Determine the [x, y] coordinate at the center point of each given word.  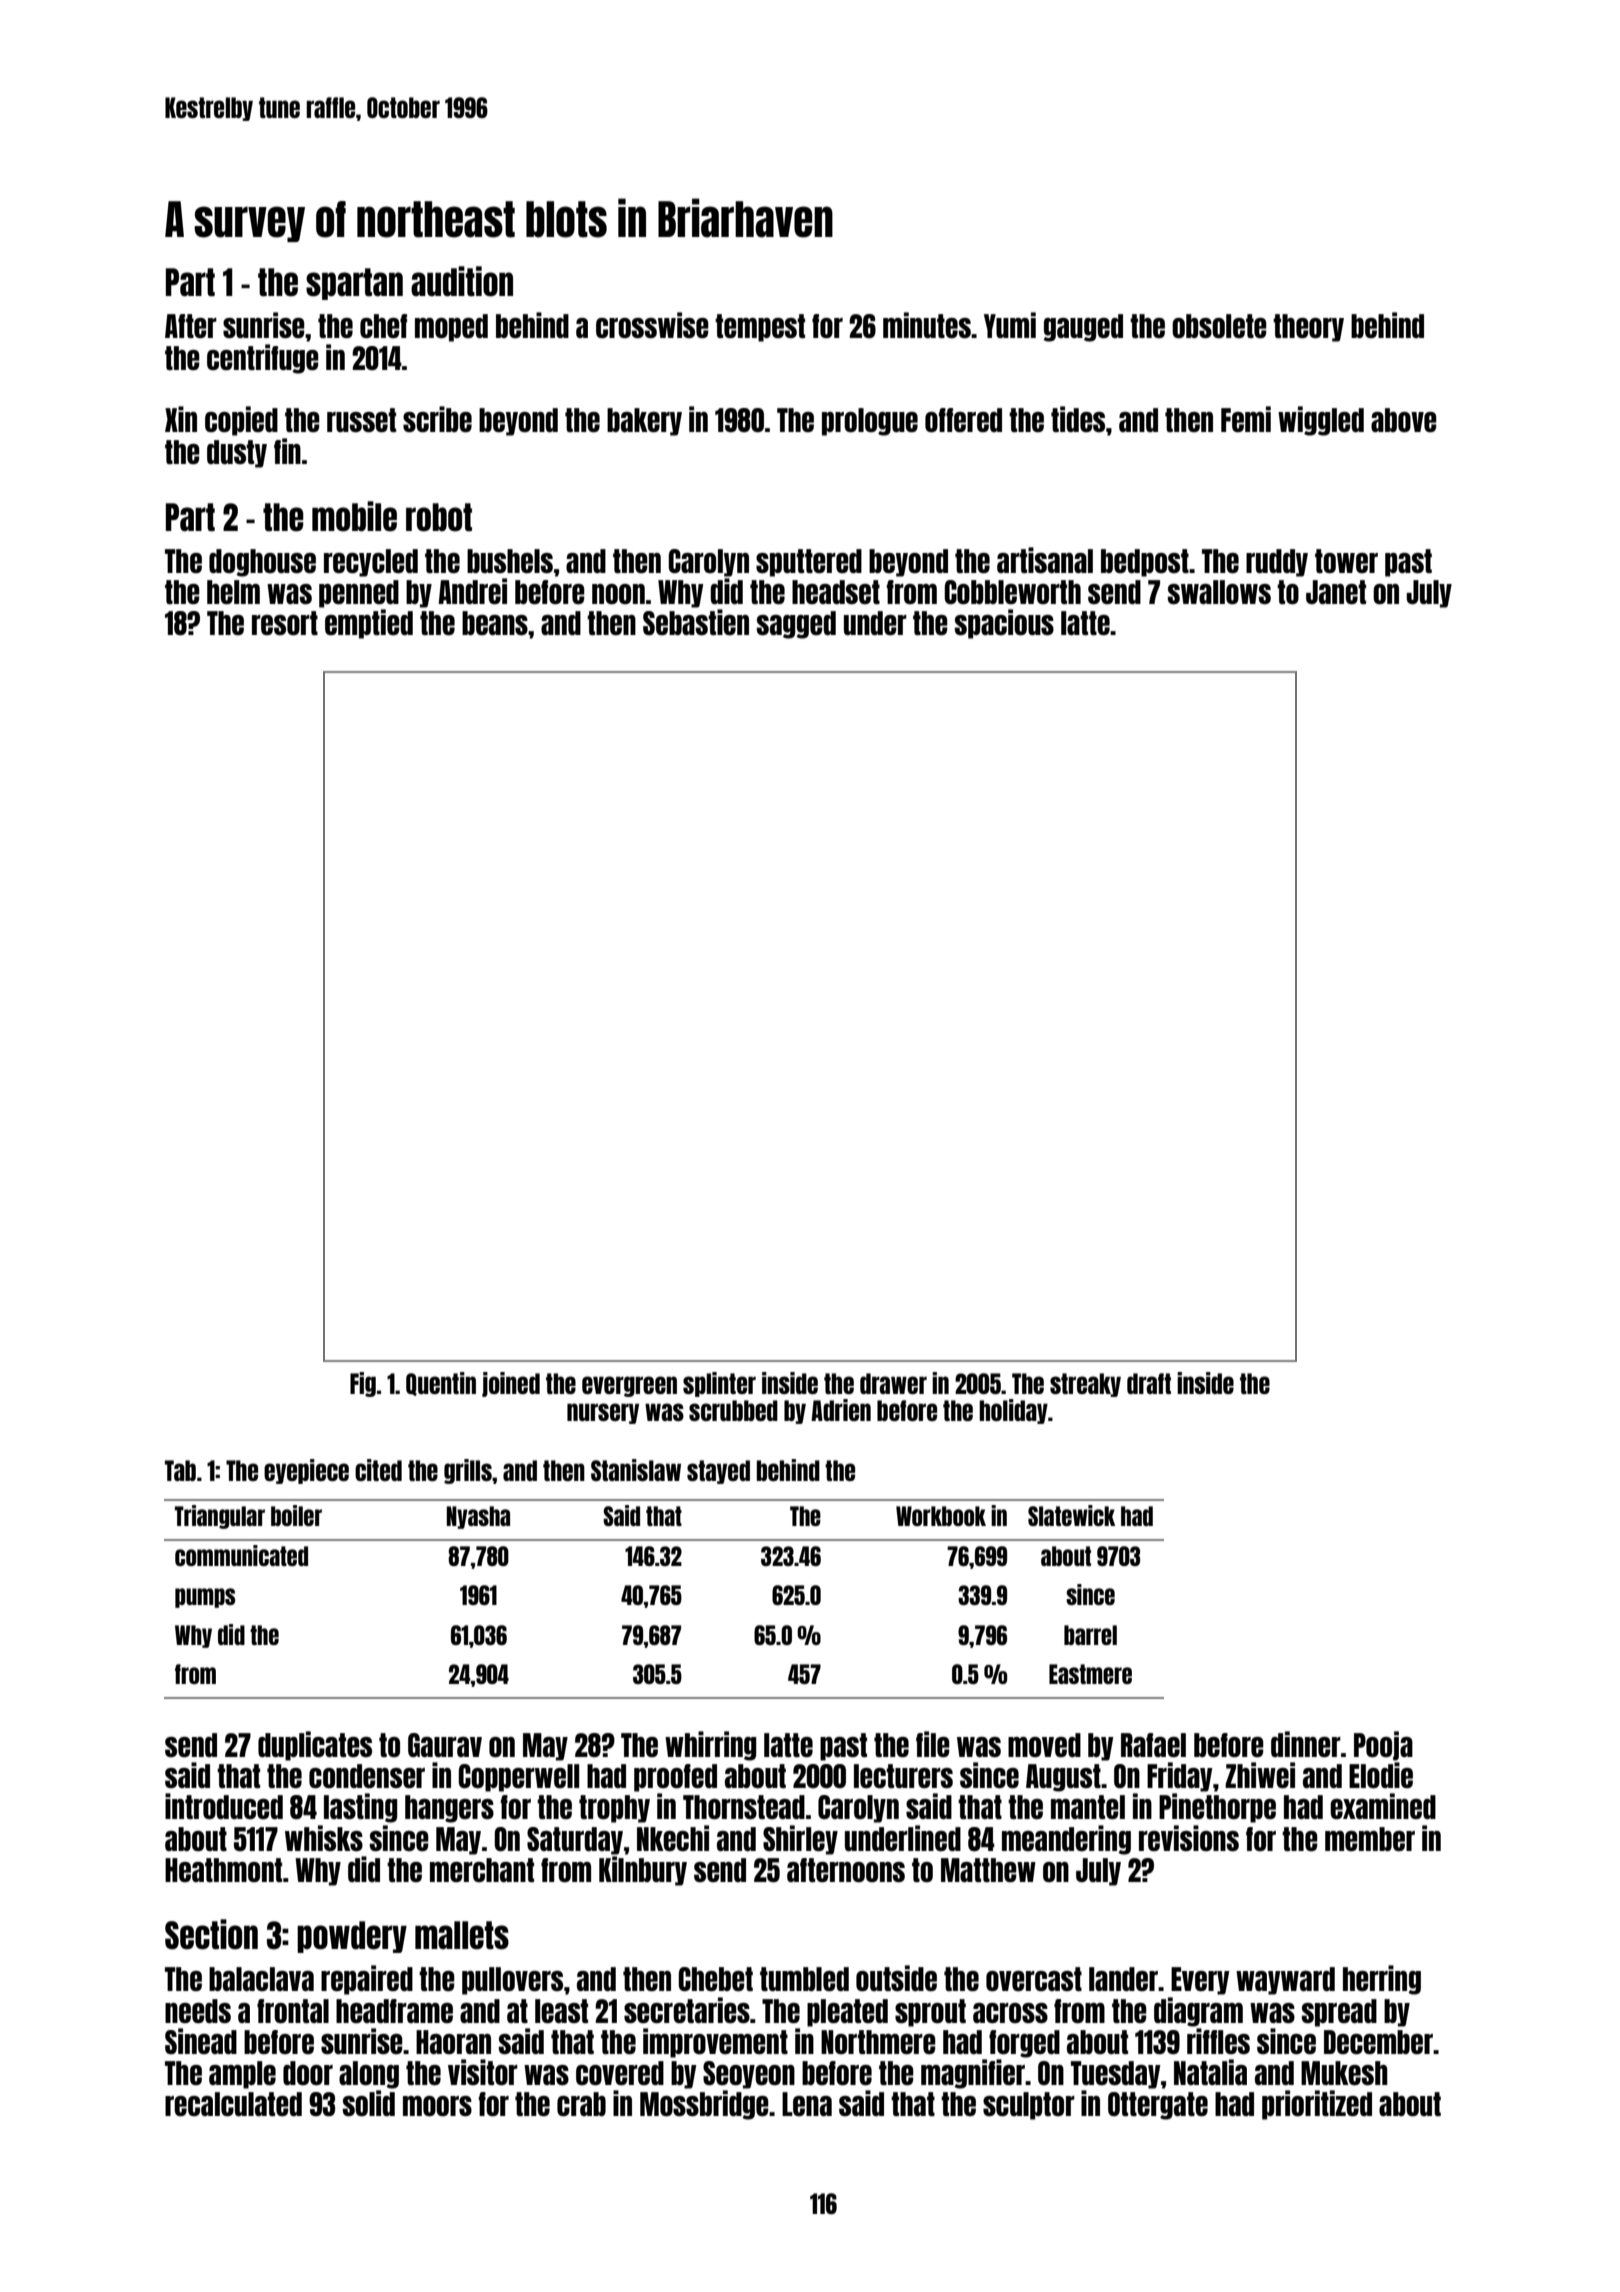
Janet [1336, 592]
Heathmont [223, 1870]
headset [836, 592]
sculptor [1029, 2106]
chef [383, 326]
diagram [1198, 2012]
